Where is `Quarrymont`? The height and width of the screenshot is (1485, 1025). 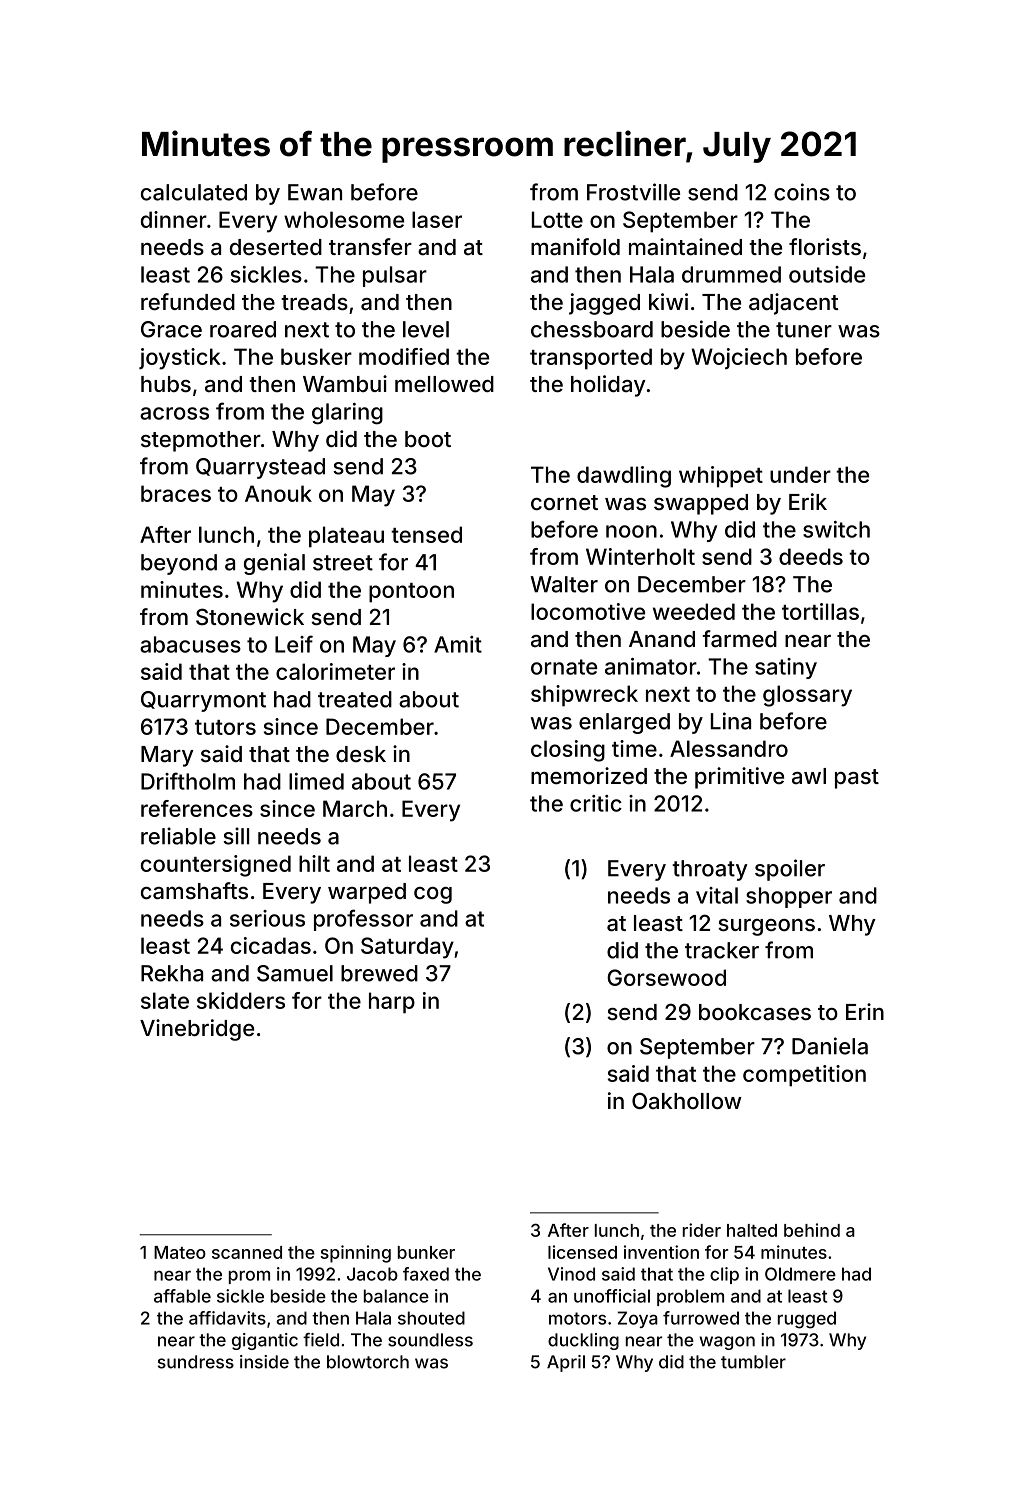
Quarrymont is located at coordinates (203, 701).
